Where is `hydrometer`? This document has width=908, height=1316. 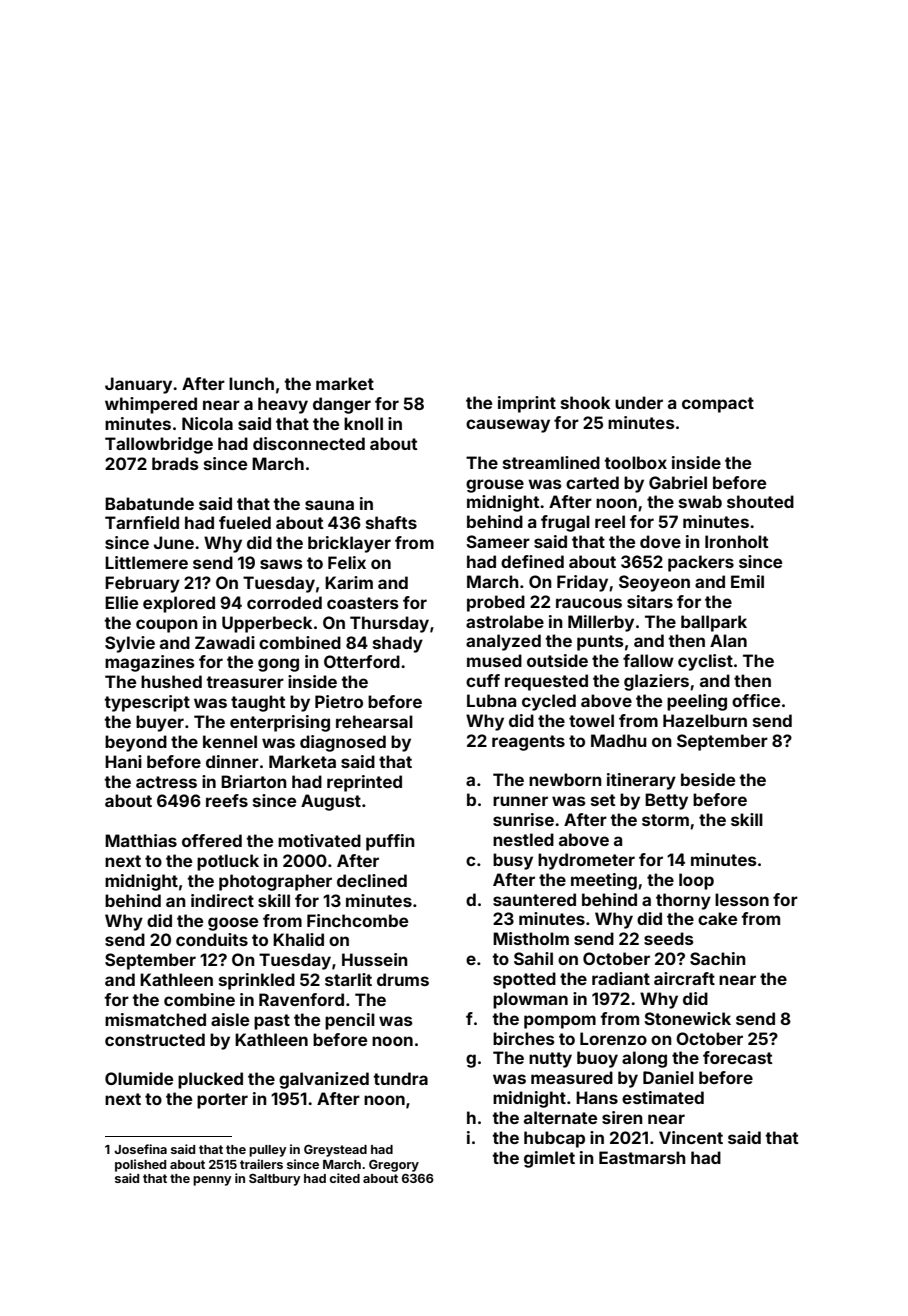 hydrometer is located at coordinates (586, 861).
